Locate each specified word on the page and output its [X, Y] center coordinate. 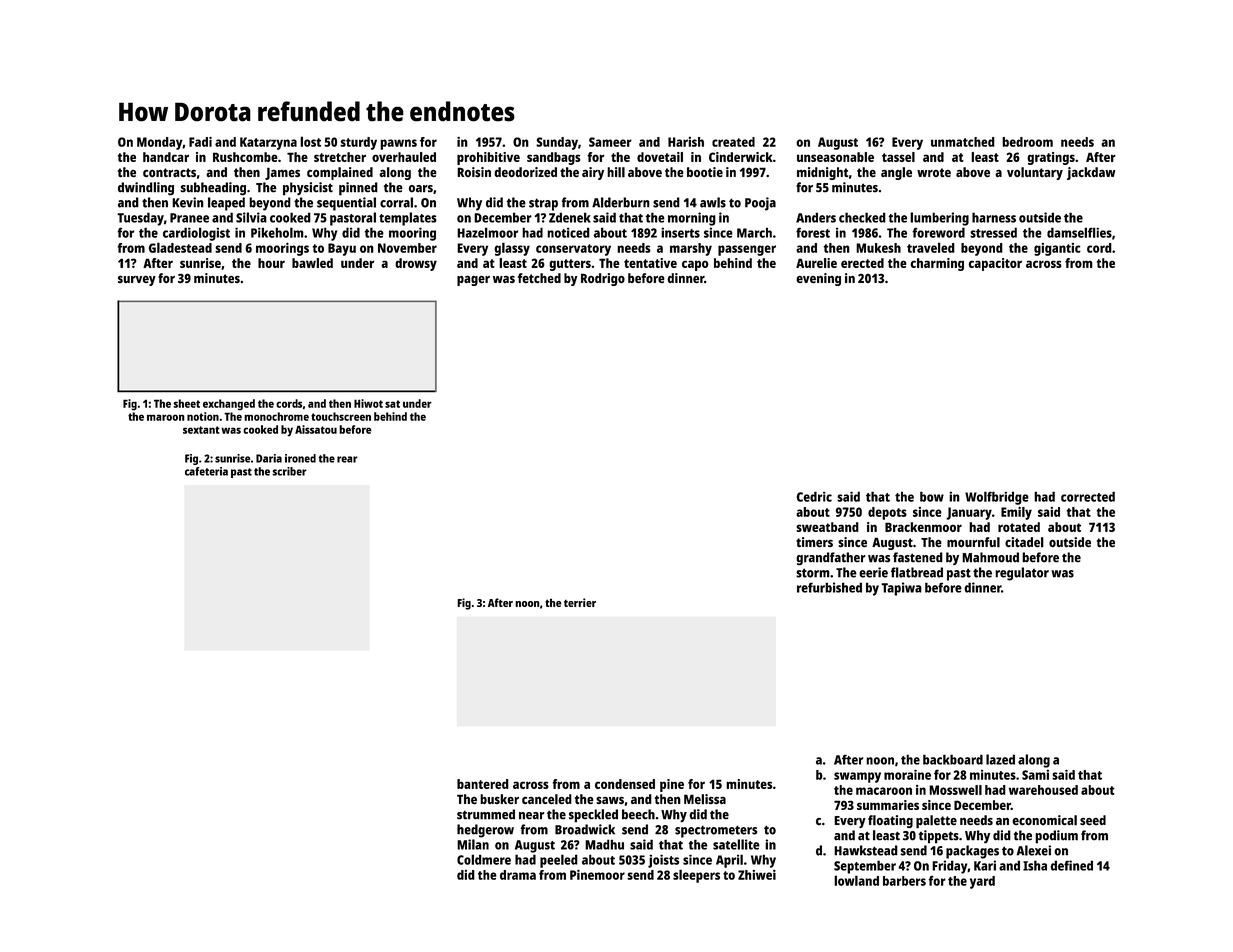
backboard [953, 759]
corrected [1088, 496]
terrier [580, 602]
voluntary [1035, 173]
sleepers [696, 876]
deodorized [525, 172]
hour [271, 263]
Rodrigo [603, 279]
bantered [483, 784]
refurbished [829, 587]
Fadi [200, 142]
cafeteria [206, 471]
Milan [473, 844]
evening [818, 279]
